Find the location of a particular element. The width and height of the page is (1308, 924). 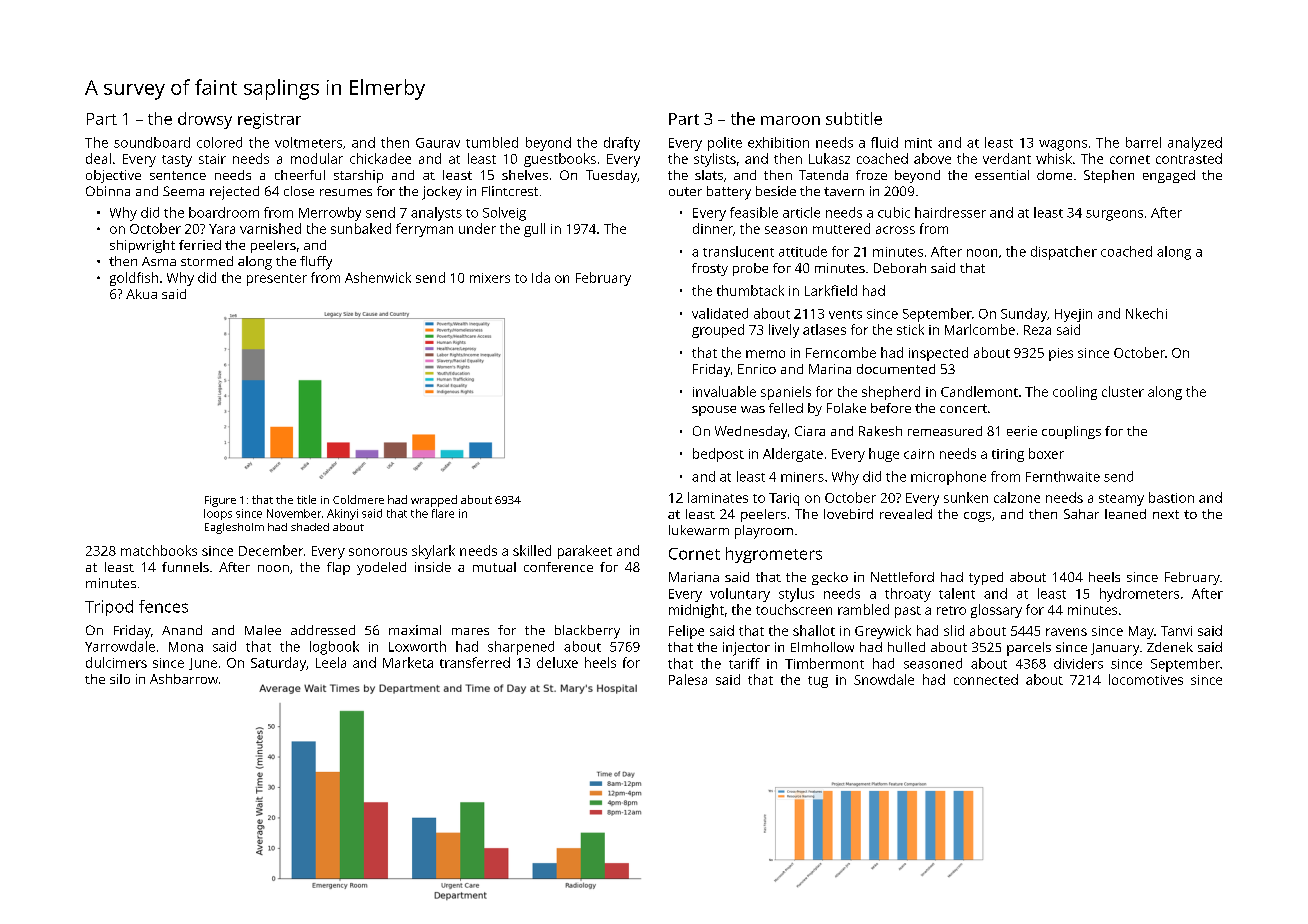

hydrometers is located at coordinates (1139, 595).
